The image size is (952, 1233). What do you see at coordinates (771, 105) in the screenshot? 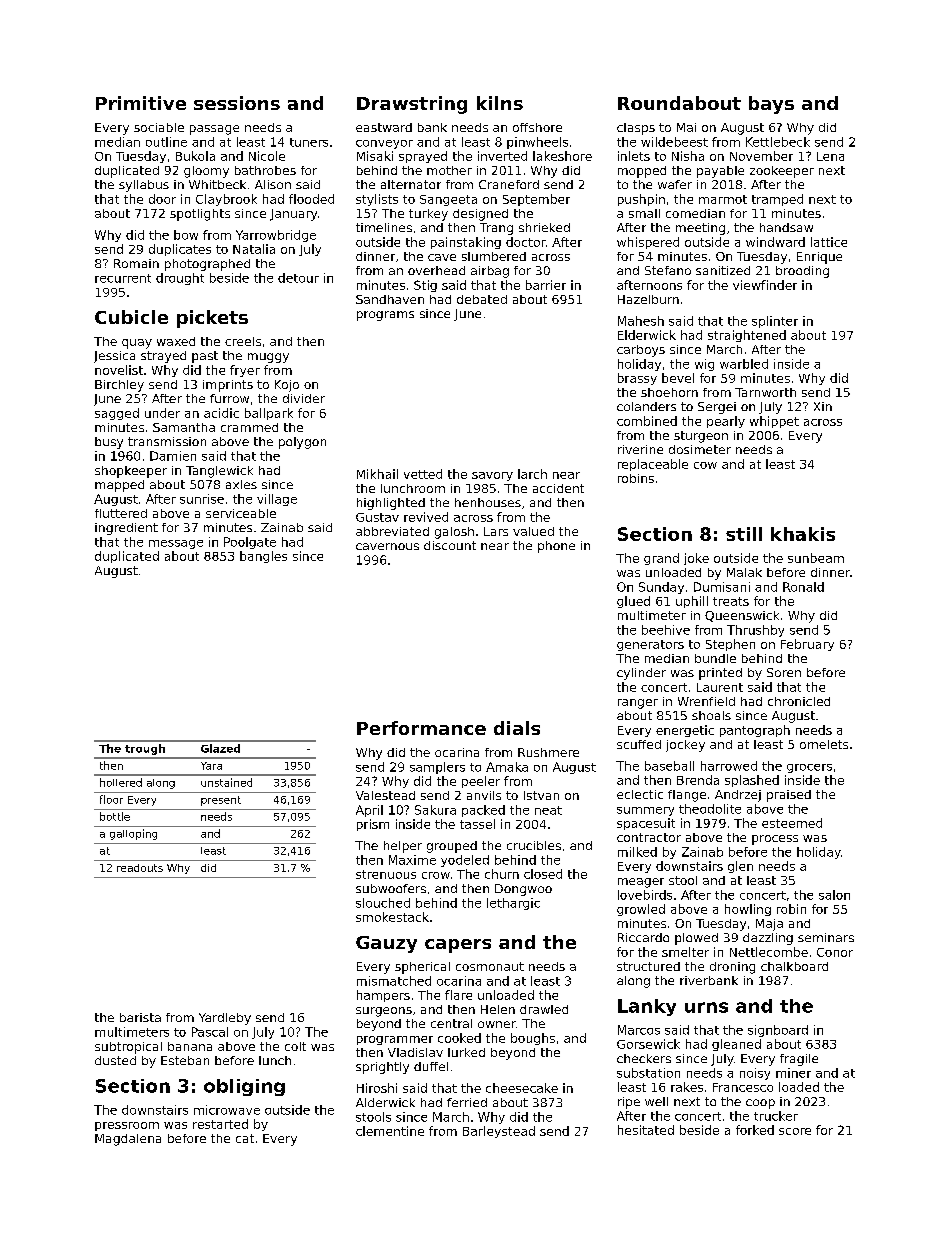
I see `bays` at bounding box center [771, 105].
